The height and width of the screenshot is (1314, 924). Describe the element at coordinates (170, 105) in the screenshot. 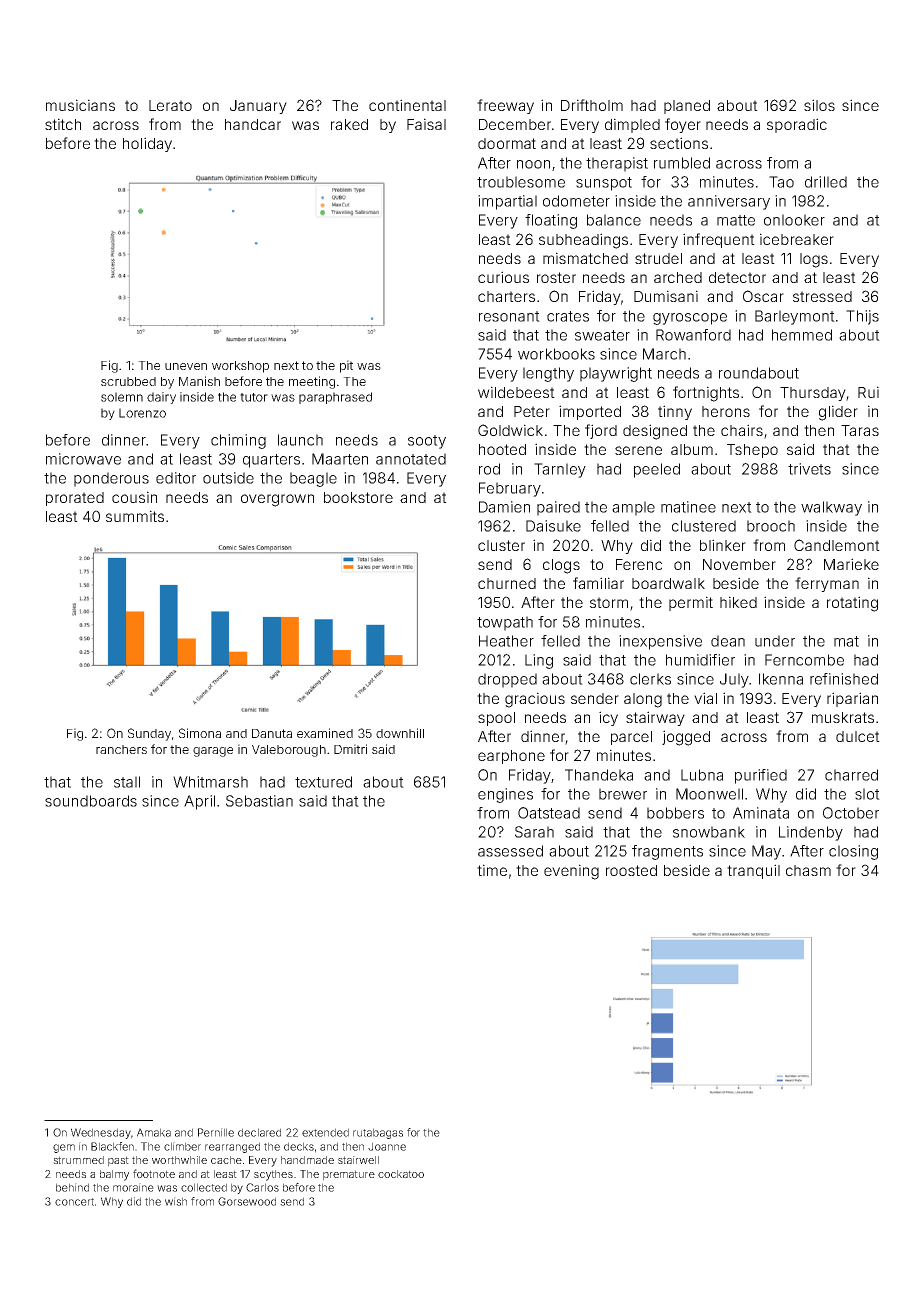

I see `Lerato` at that location.
